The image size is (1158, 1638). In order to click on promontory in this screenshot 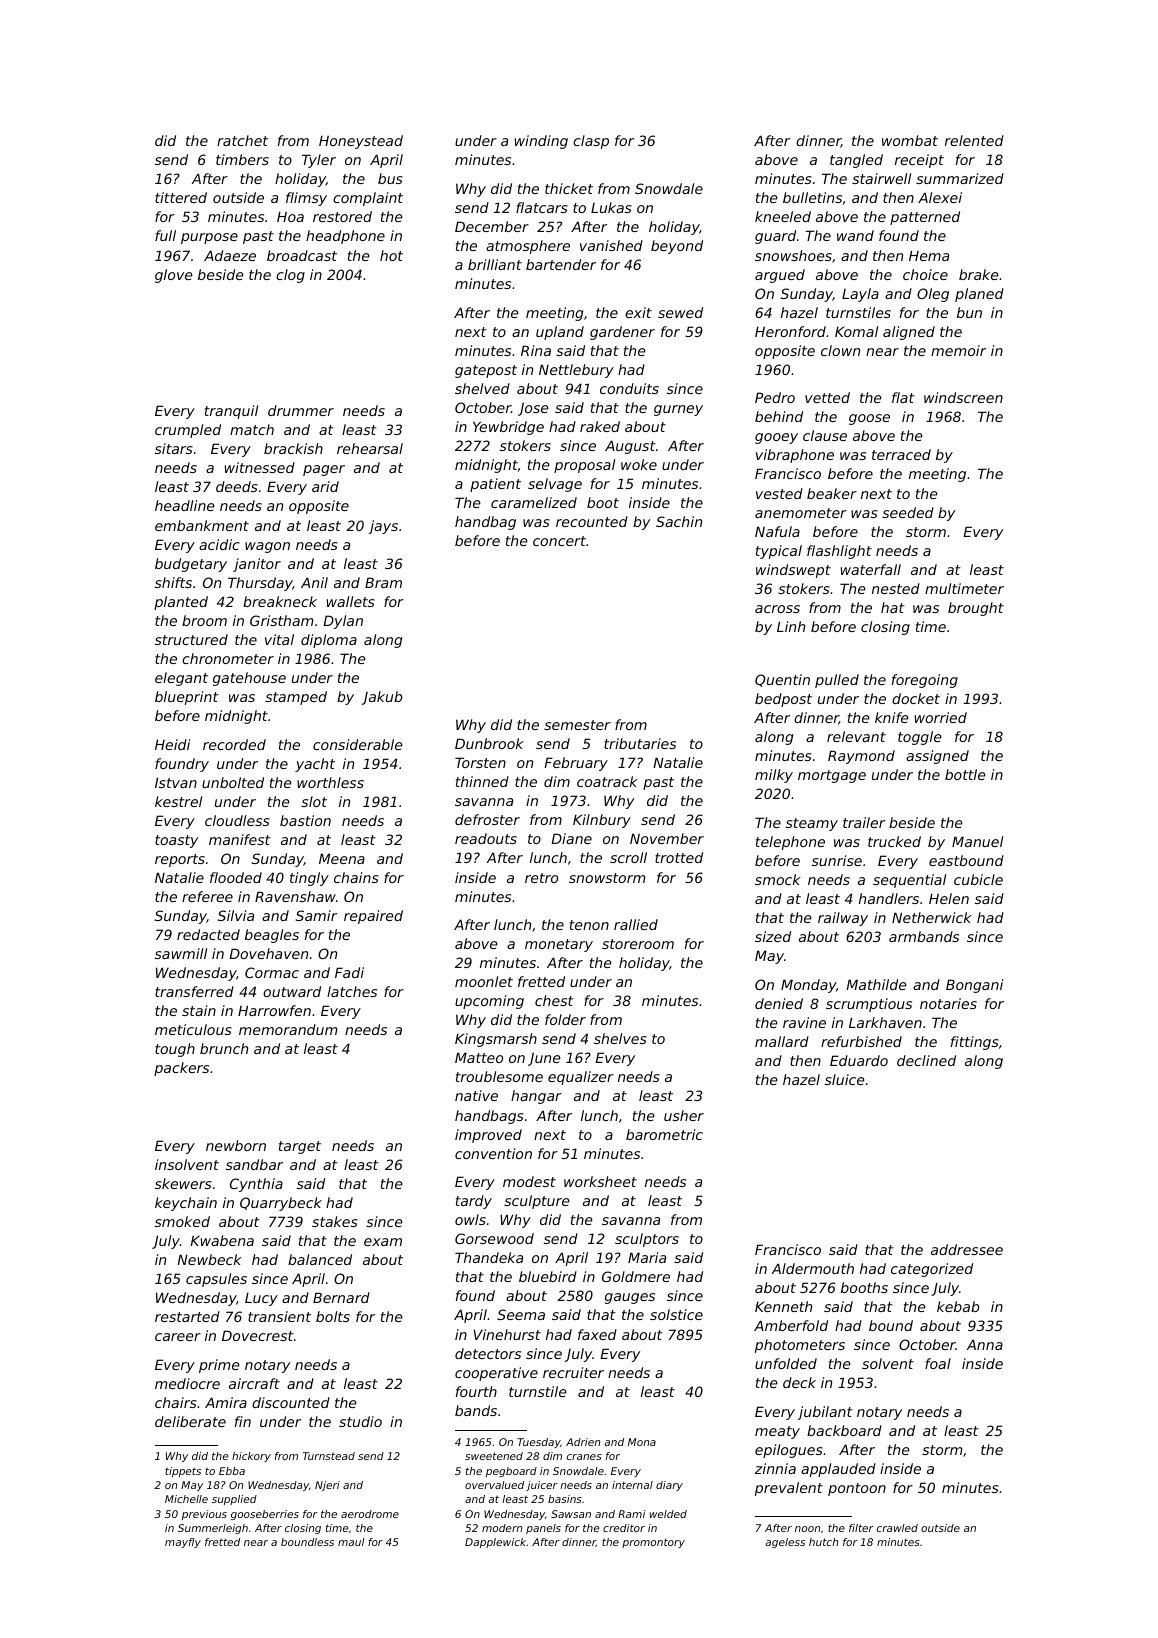, I will do `click(653, 1543)`.
